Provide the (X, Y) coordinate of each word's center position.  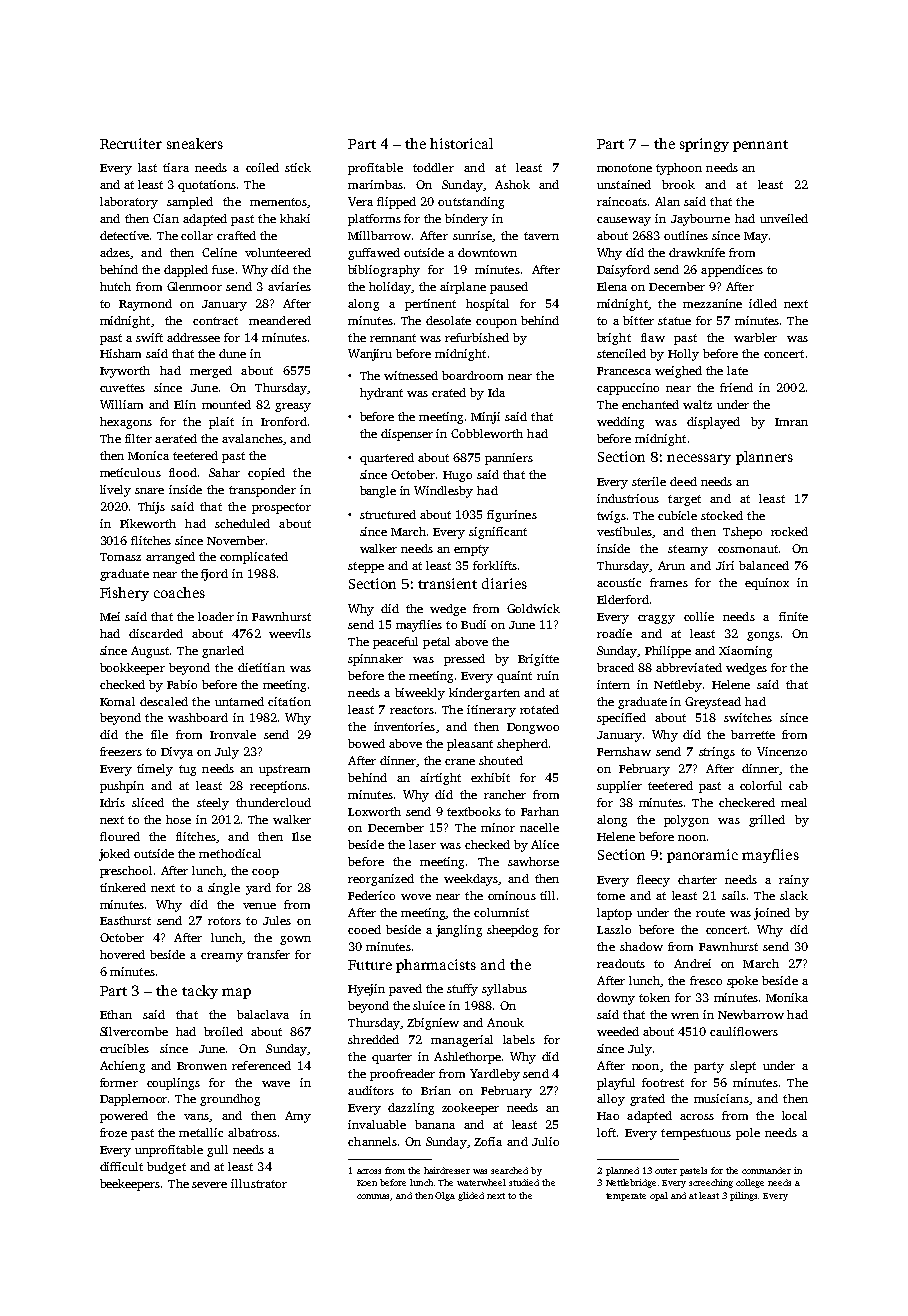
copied (266, 474)
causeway (624, 221)
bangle (378, 492)
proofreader (402, 1075)
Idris (112, 802)
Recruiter (131, 143)
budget (166, 1168)
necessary (699, 459)
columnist (501, 912)
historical (461, 143)
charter (697, 879)
